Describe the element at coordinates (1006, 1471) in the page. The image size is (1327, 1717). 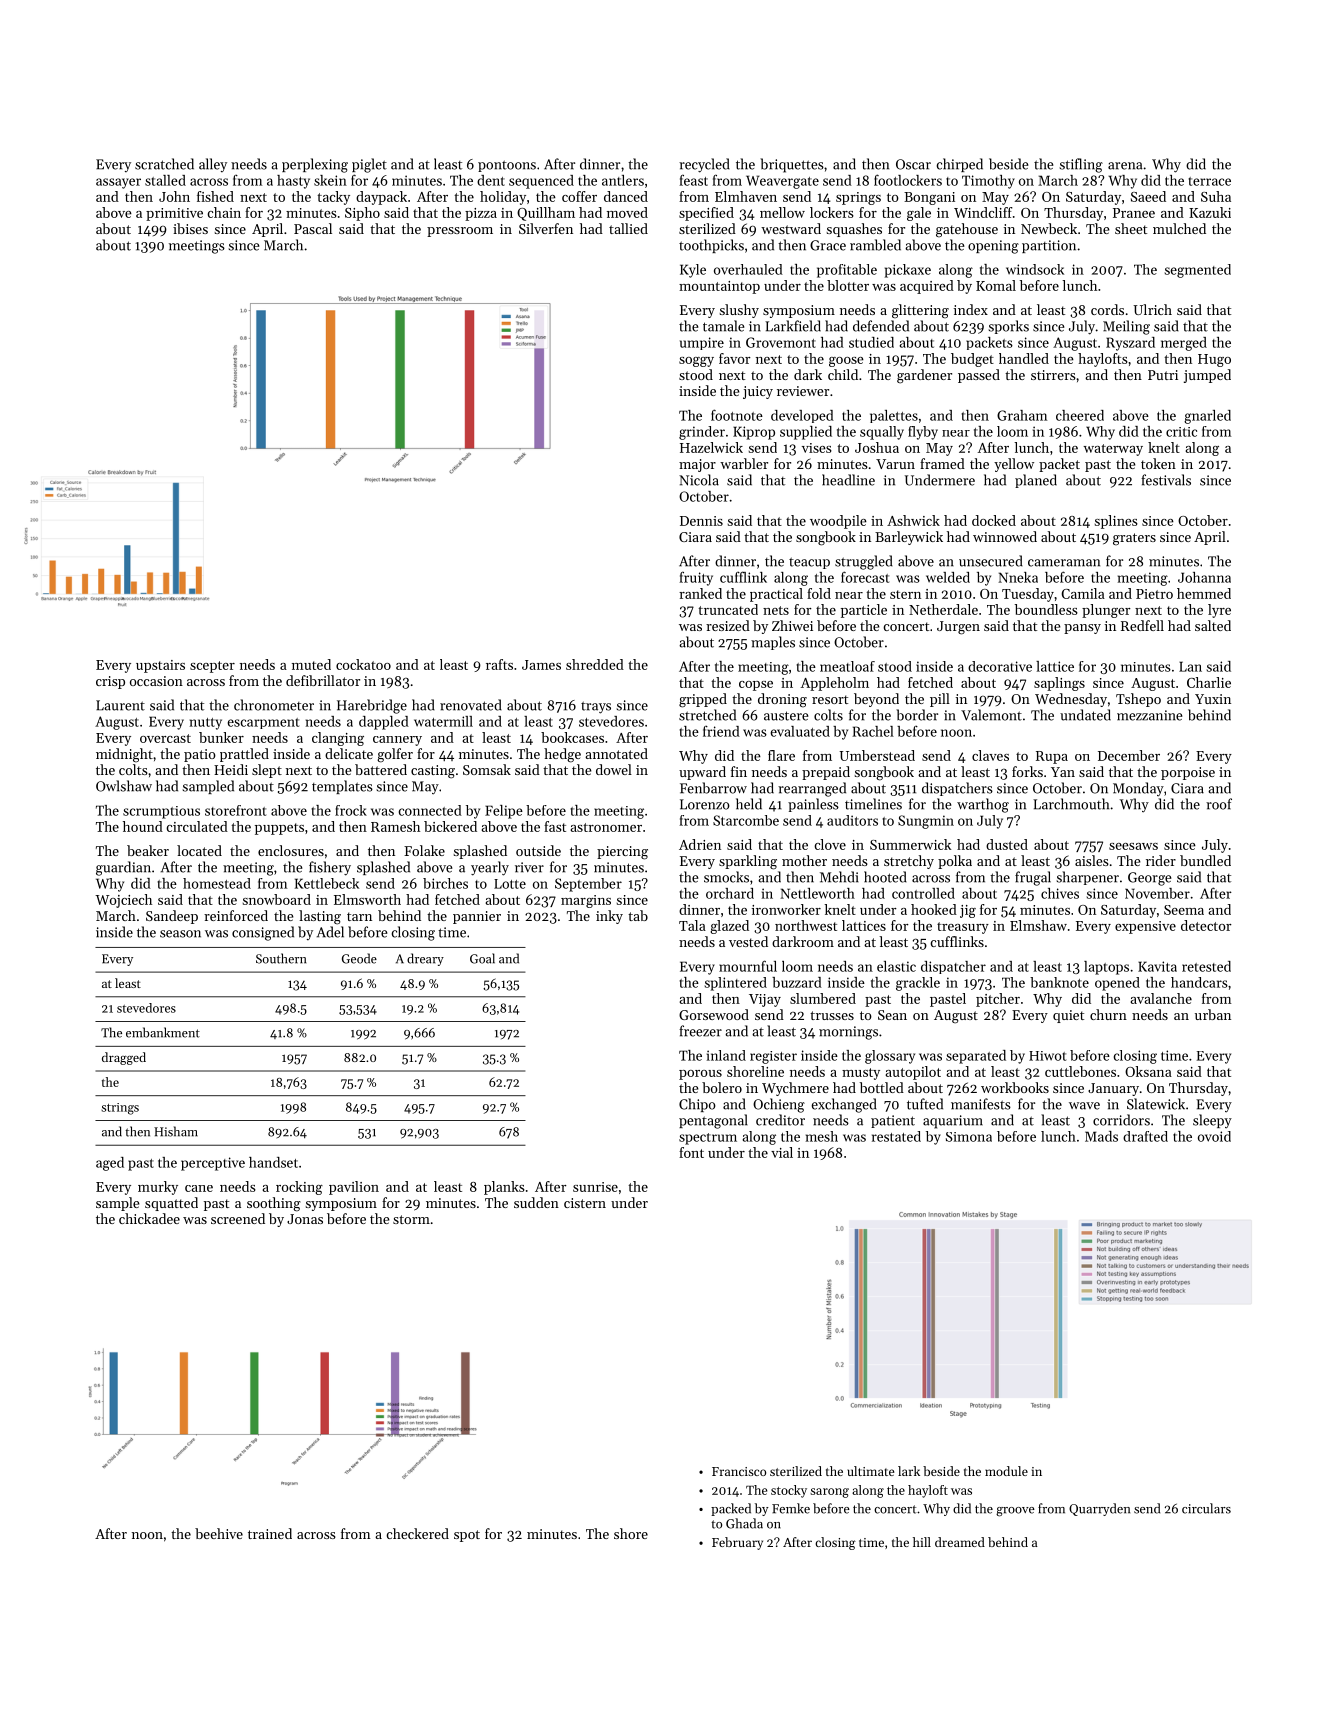
I see `module` at that location.
